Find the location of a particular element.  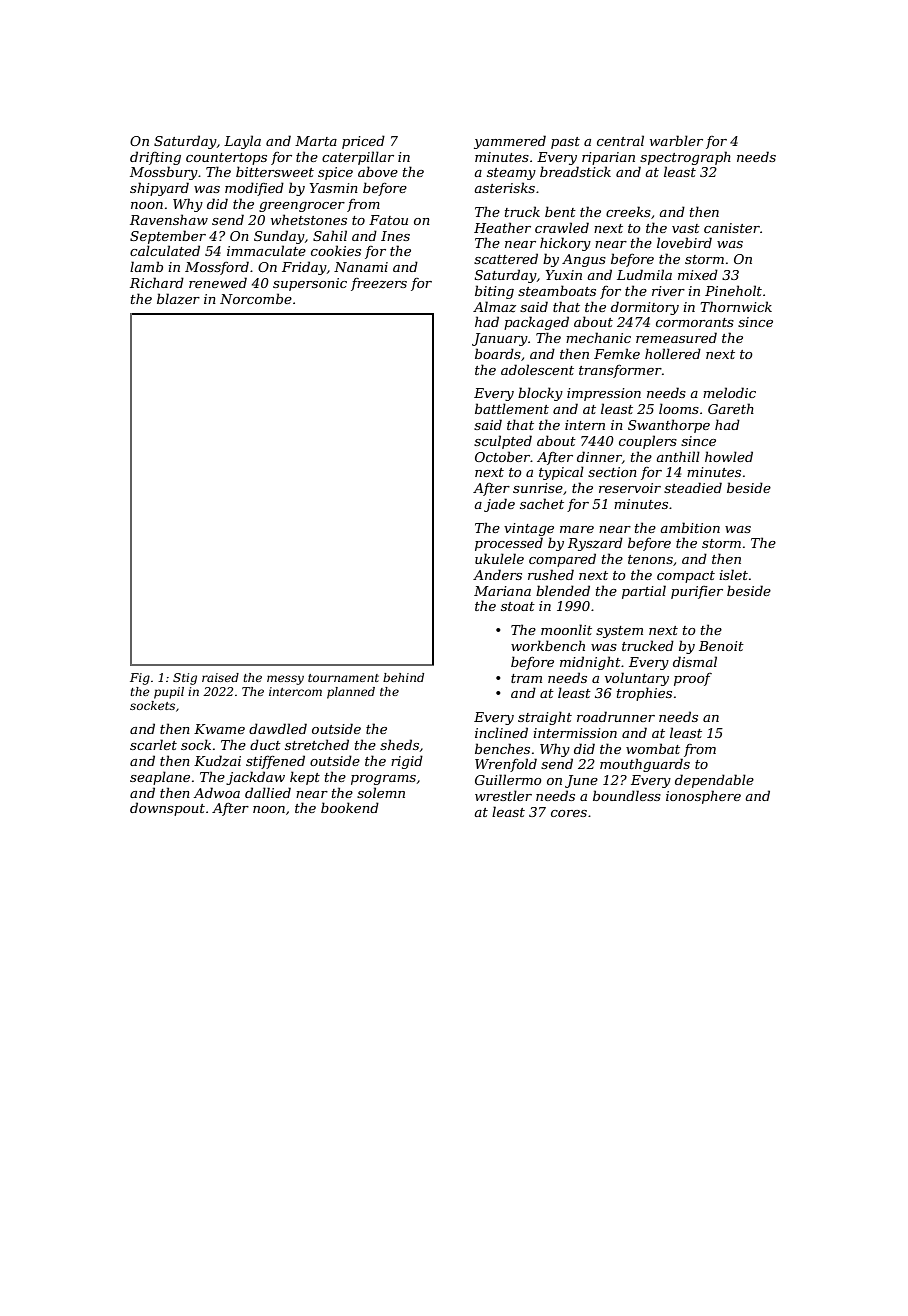

priced is located at coordinates (363, 142).
